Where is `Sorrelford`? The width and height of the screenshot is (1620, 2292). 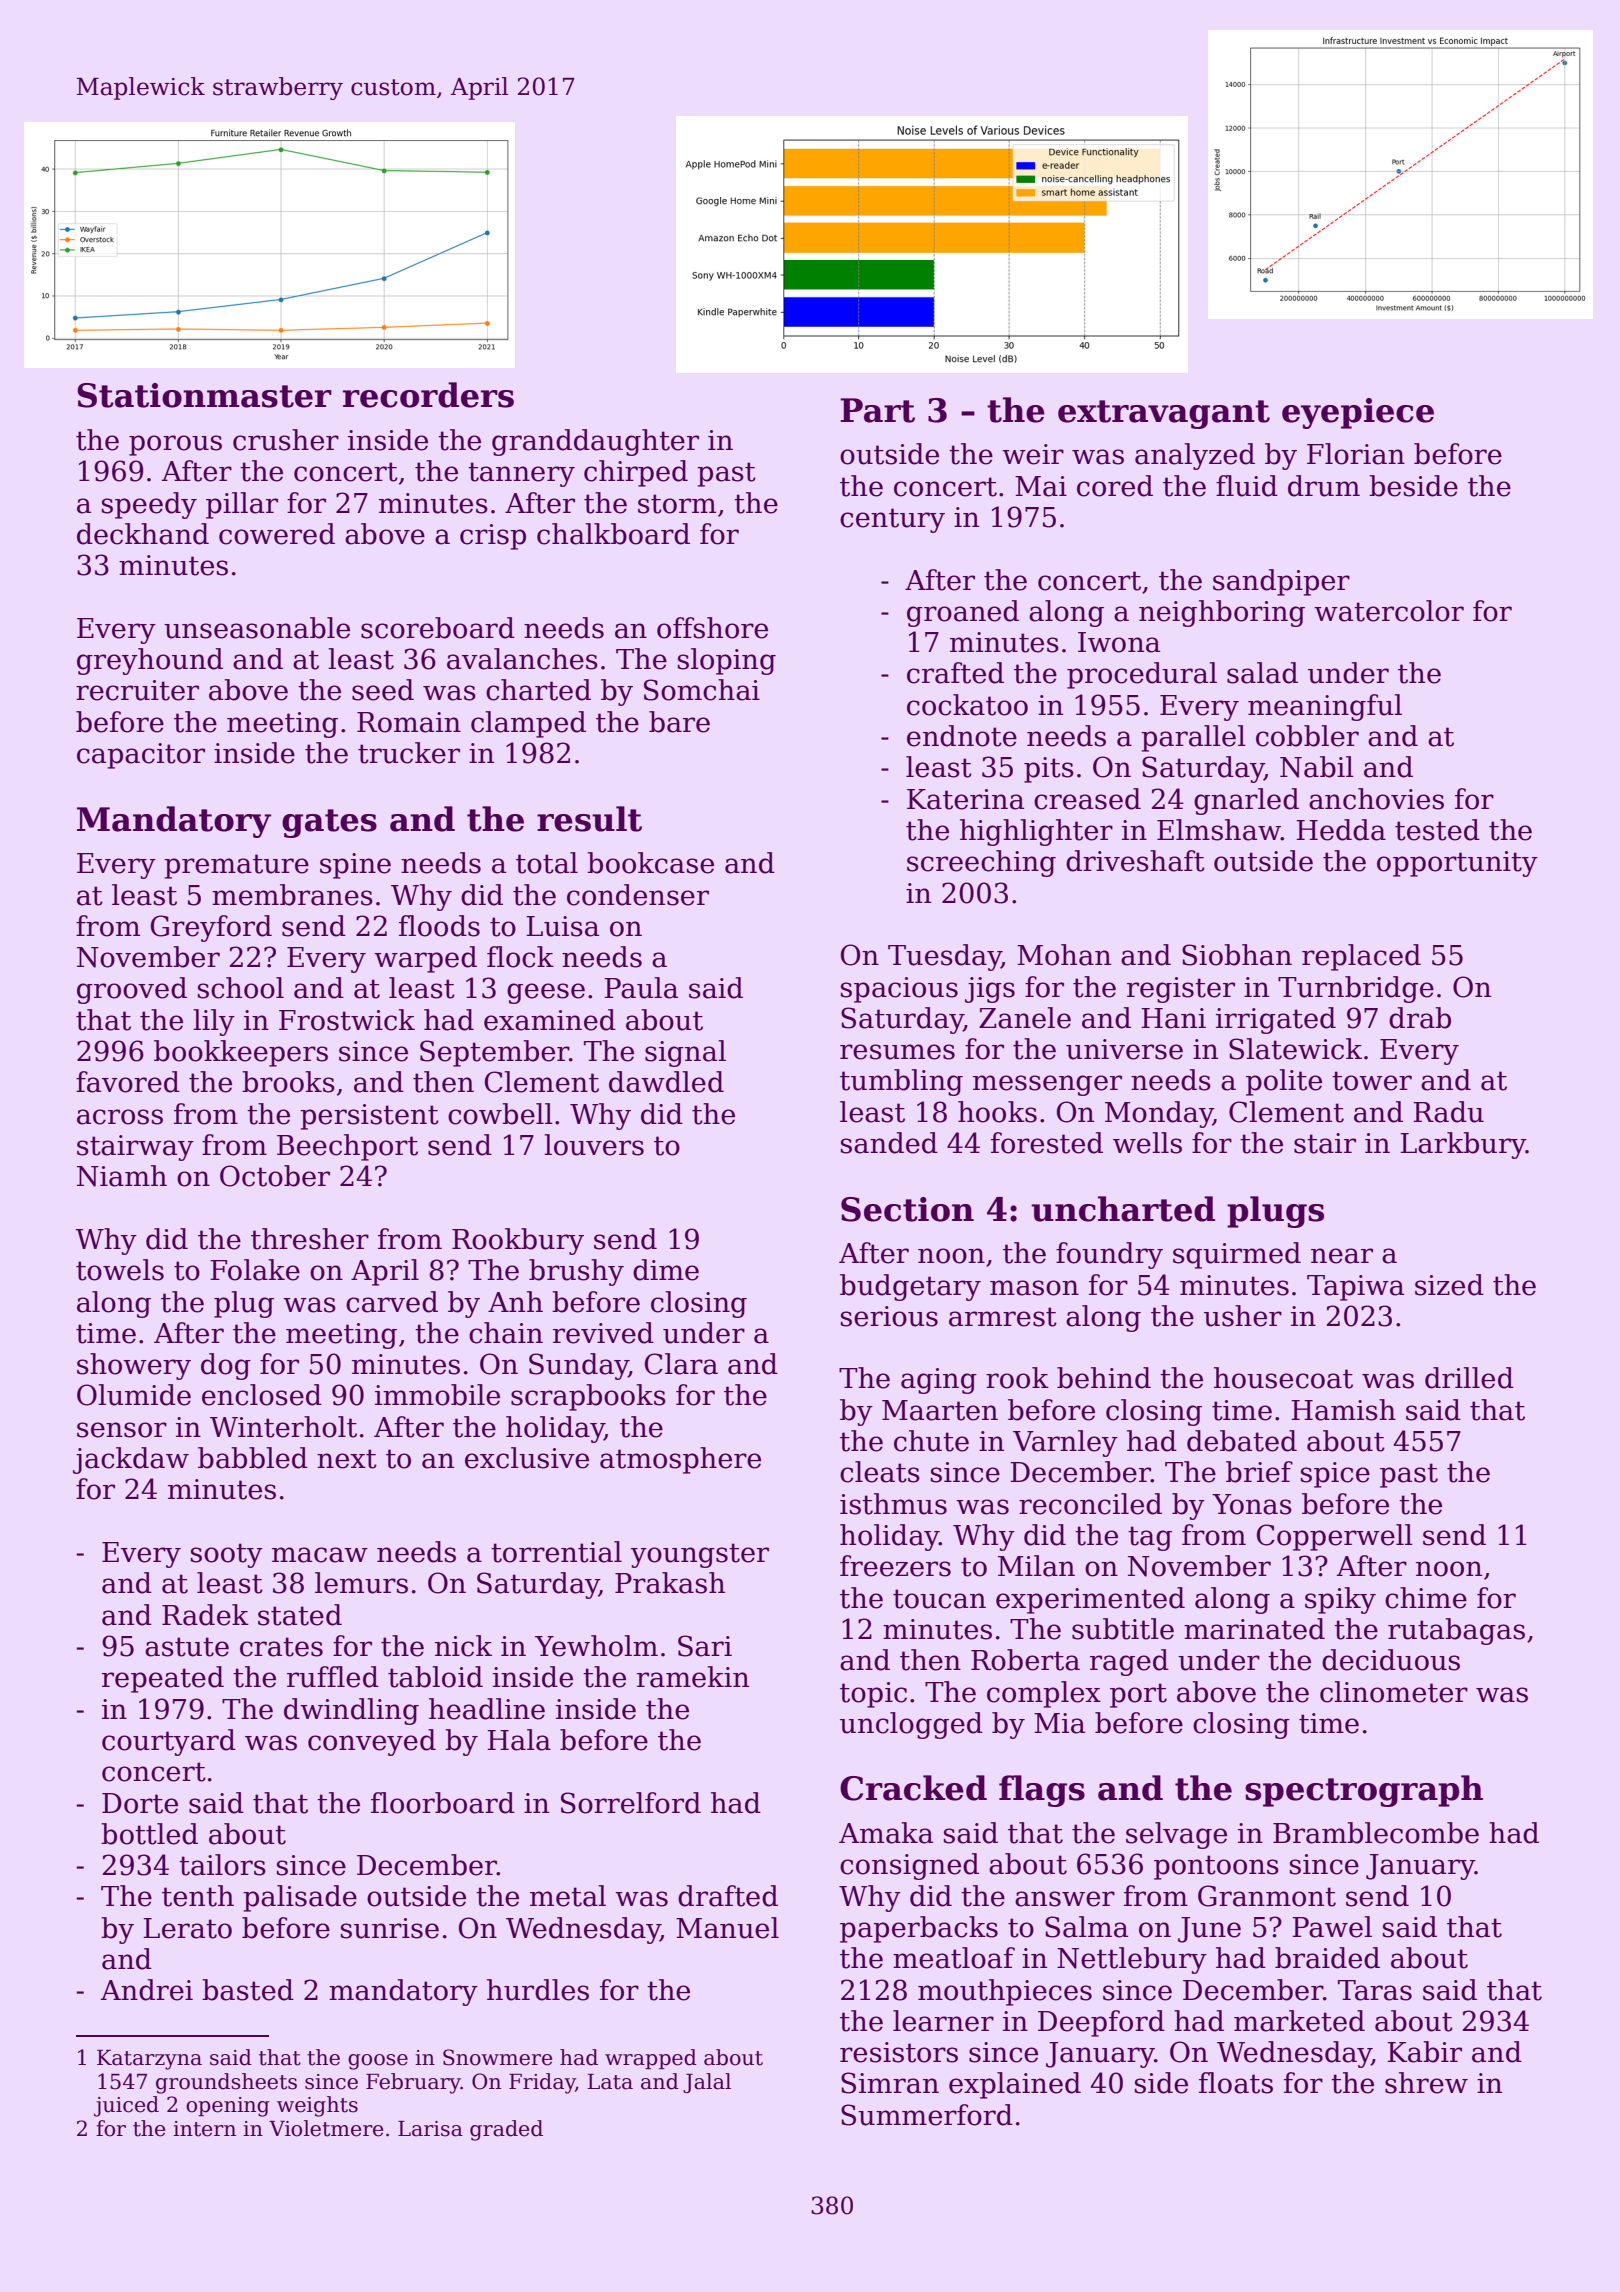 Sorrelford is located at coordinates (631, 1803).
